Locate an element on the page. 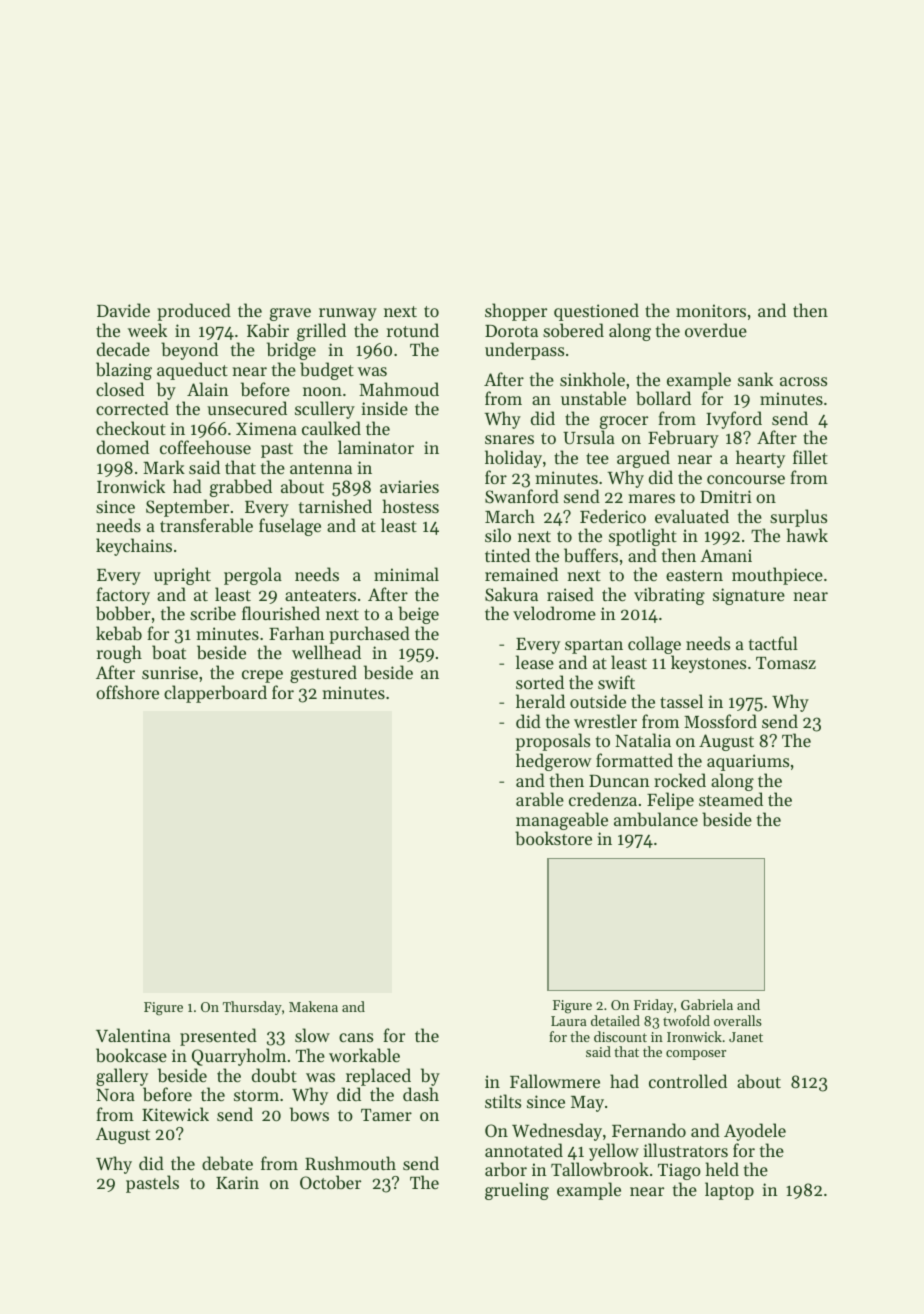  Kitewick is located at coordinates (175, 1114).
